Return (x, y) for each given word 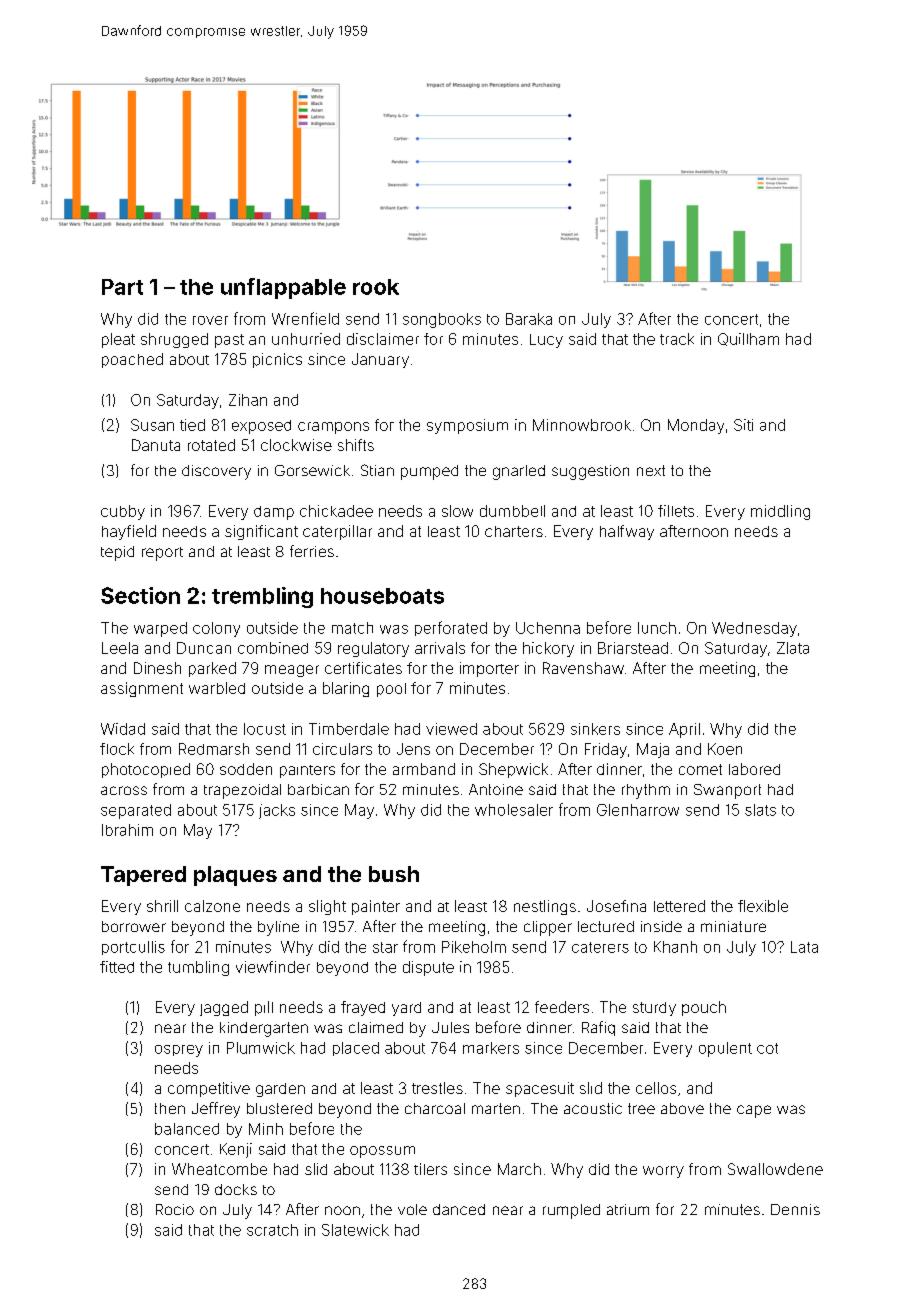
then (170, 1108)
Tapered (143, 876)
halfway (627, 532)
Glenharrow (638, 810)
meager (292, 671)
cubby (123, 512)
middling (780, 512)
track (677, 339)
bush (394, 874)
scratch (272, 1230)
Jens (413, 749)
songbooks (442, 320)
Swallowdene (775, 1169)
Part (122, 287)
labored (754, 769)
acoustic (593, 1108)
